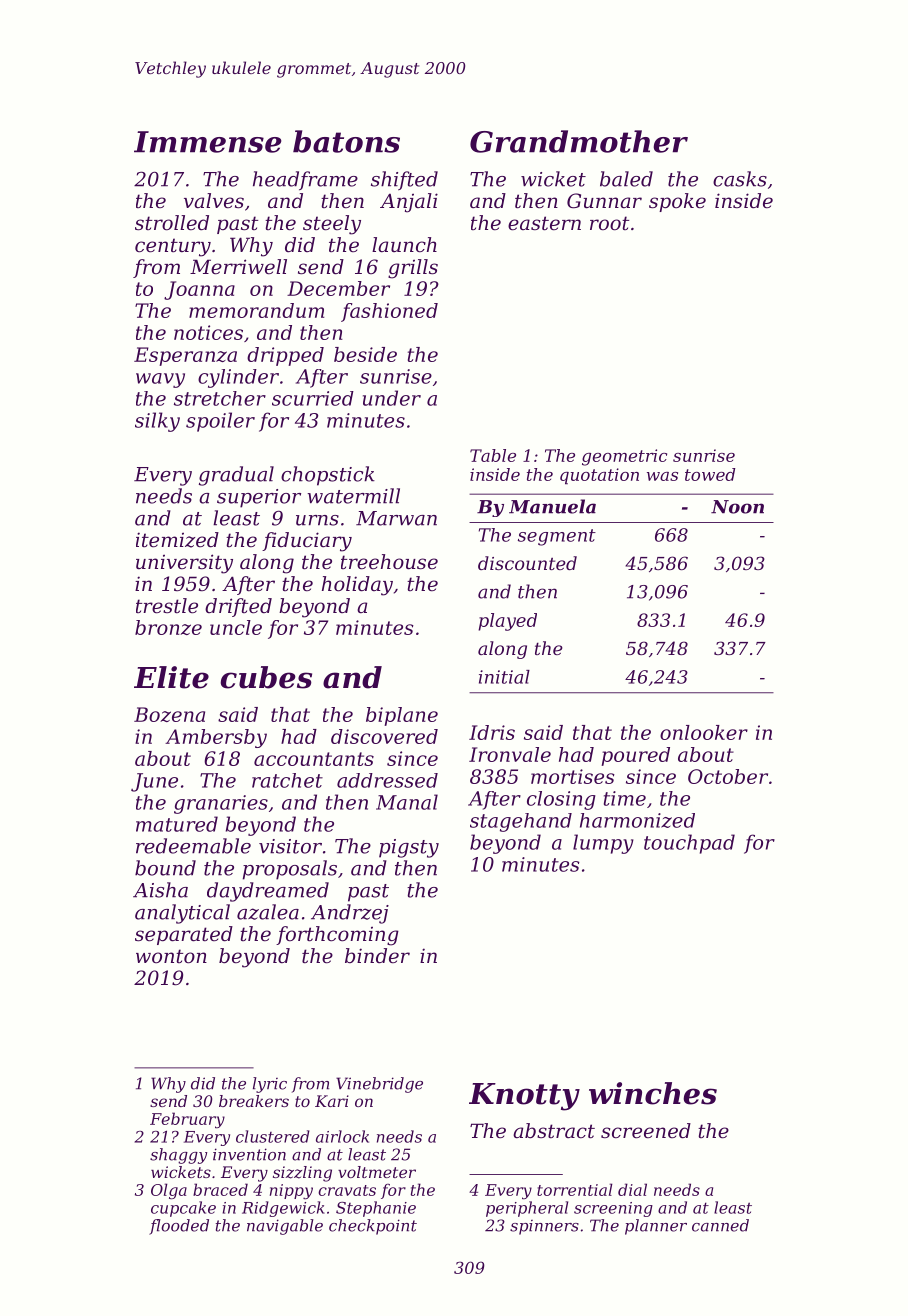 The height and width of the document is (1316, 908). Describe the element at coordinates (171, 956) in the document. I see `wonton` at that location.
